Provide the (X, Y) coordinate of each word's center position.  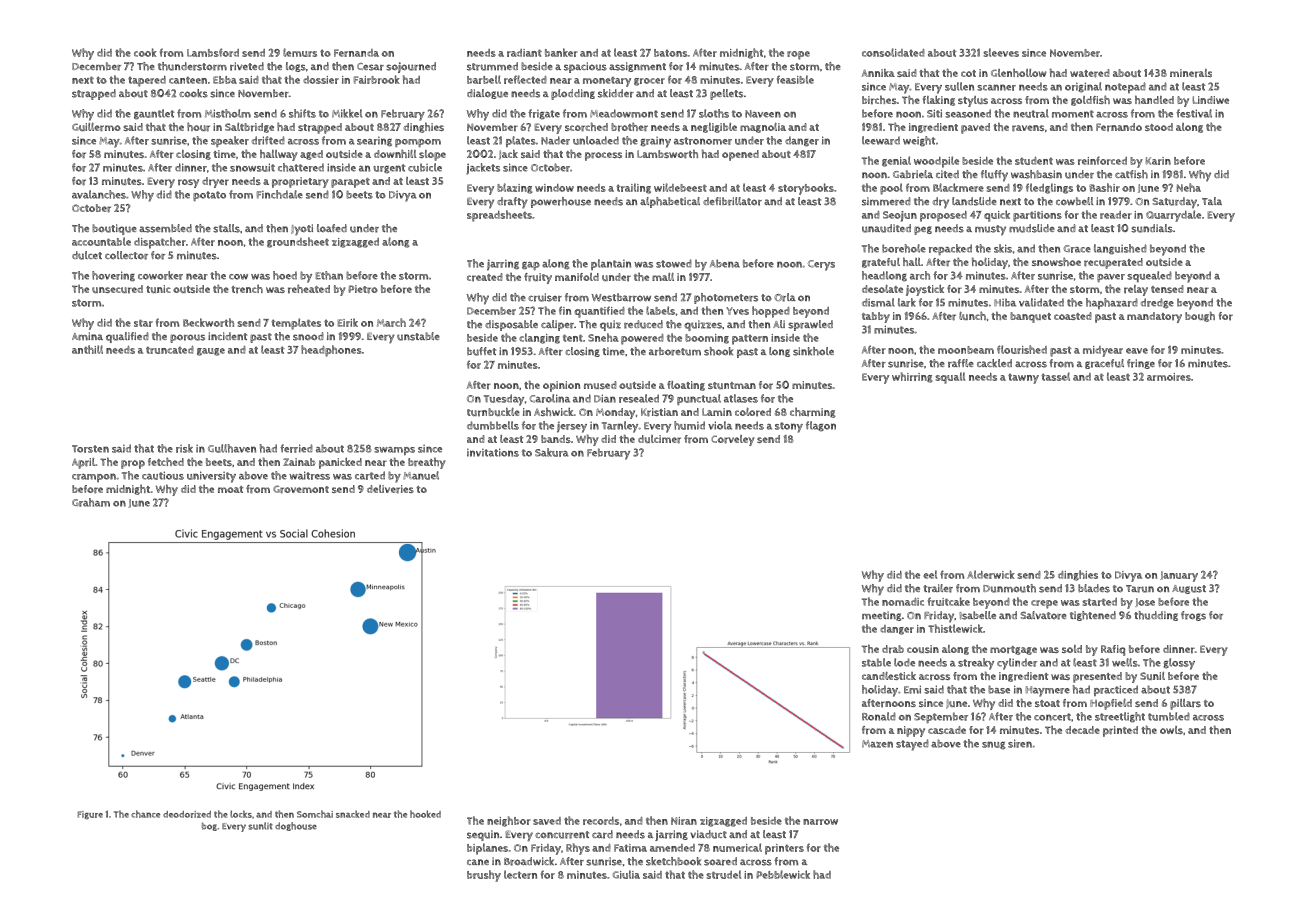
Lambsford (213, 52)
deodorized (187, 814)
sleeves (1001, 52)
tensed (1167, 289)
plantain (611, 264)
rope (798, 55)
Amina (87, 336)
